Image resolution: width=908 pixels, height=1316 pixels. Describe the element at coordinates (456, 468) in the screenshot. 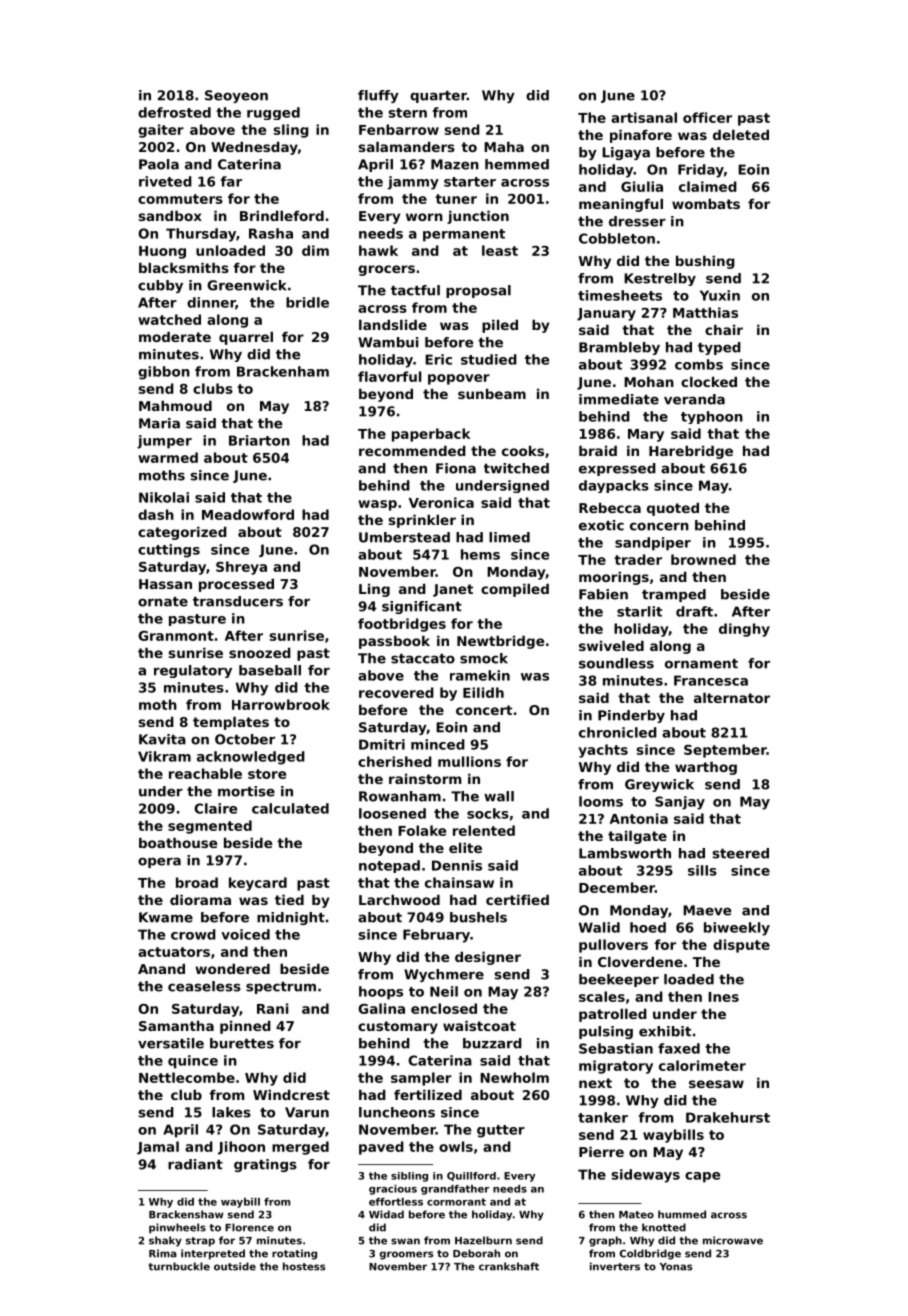

I see `Fiona` at that location.
